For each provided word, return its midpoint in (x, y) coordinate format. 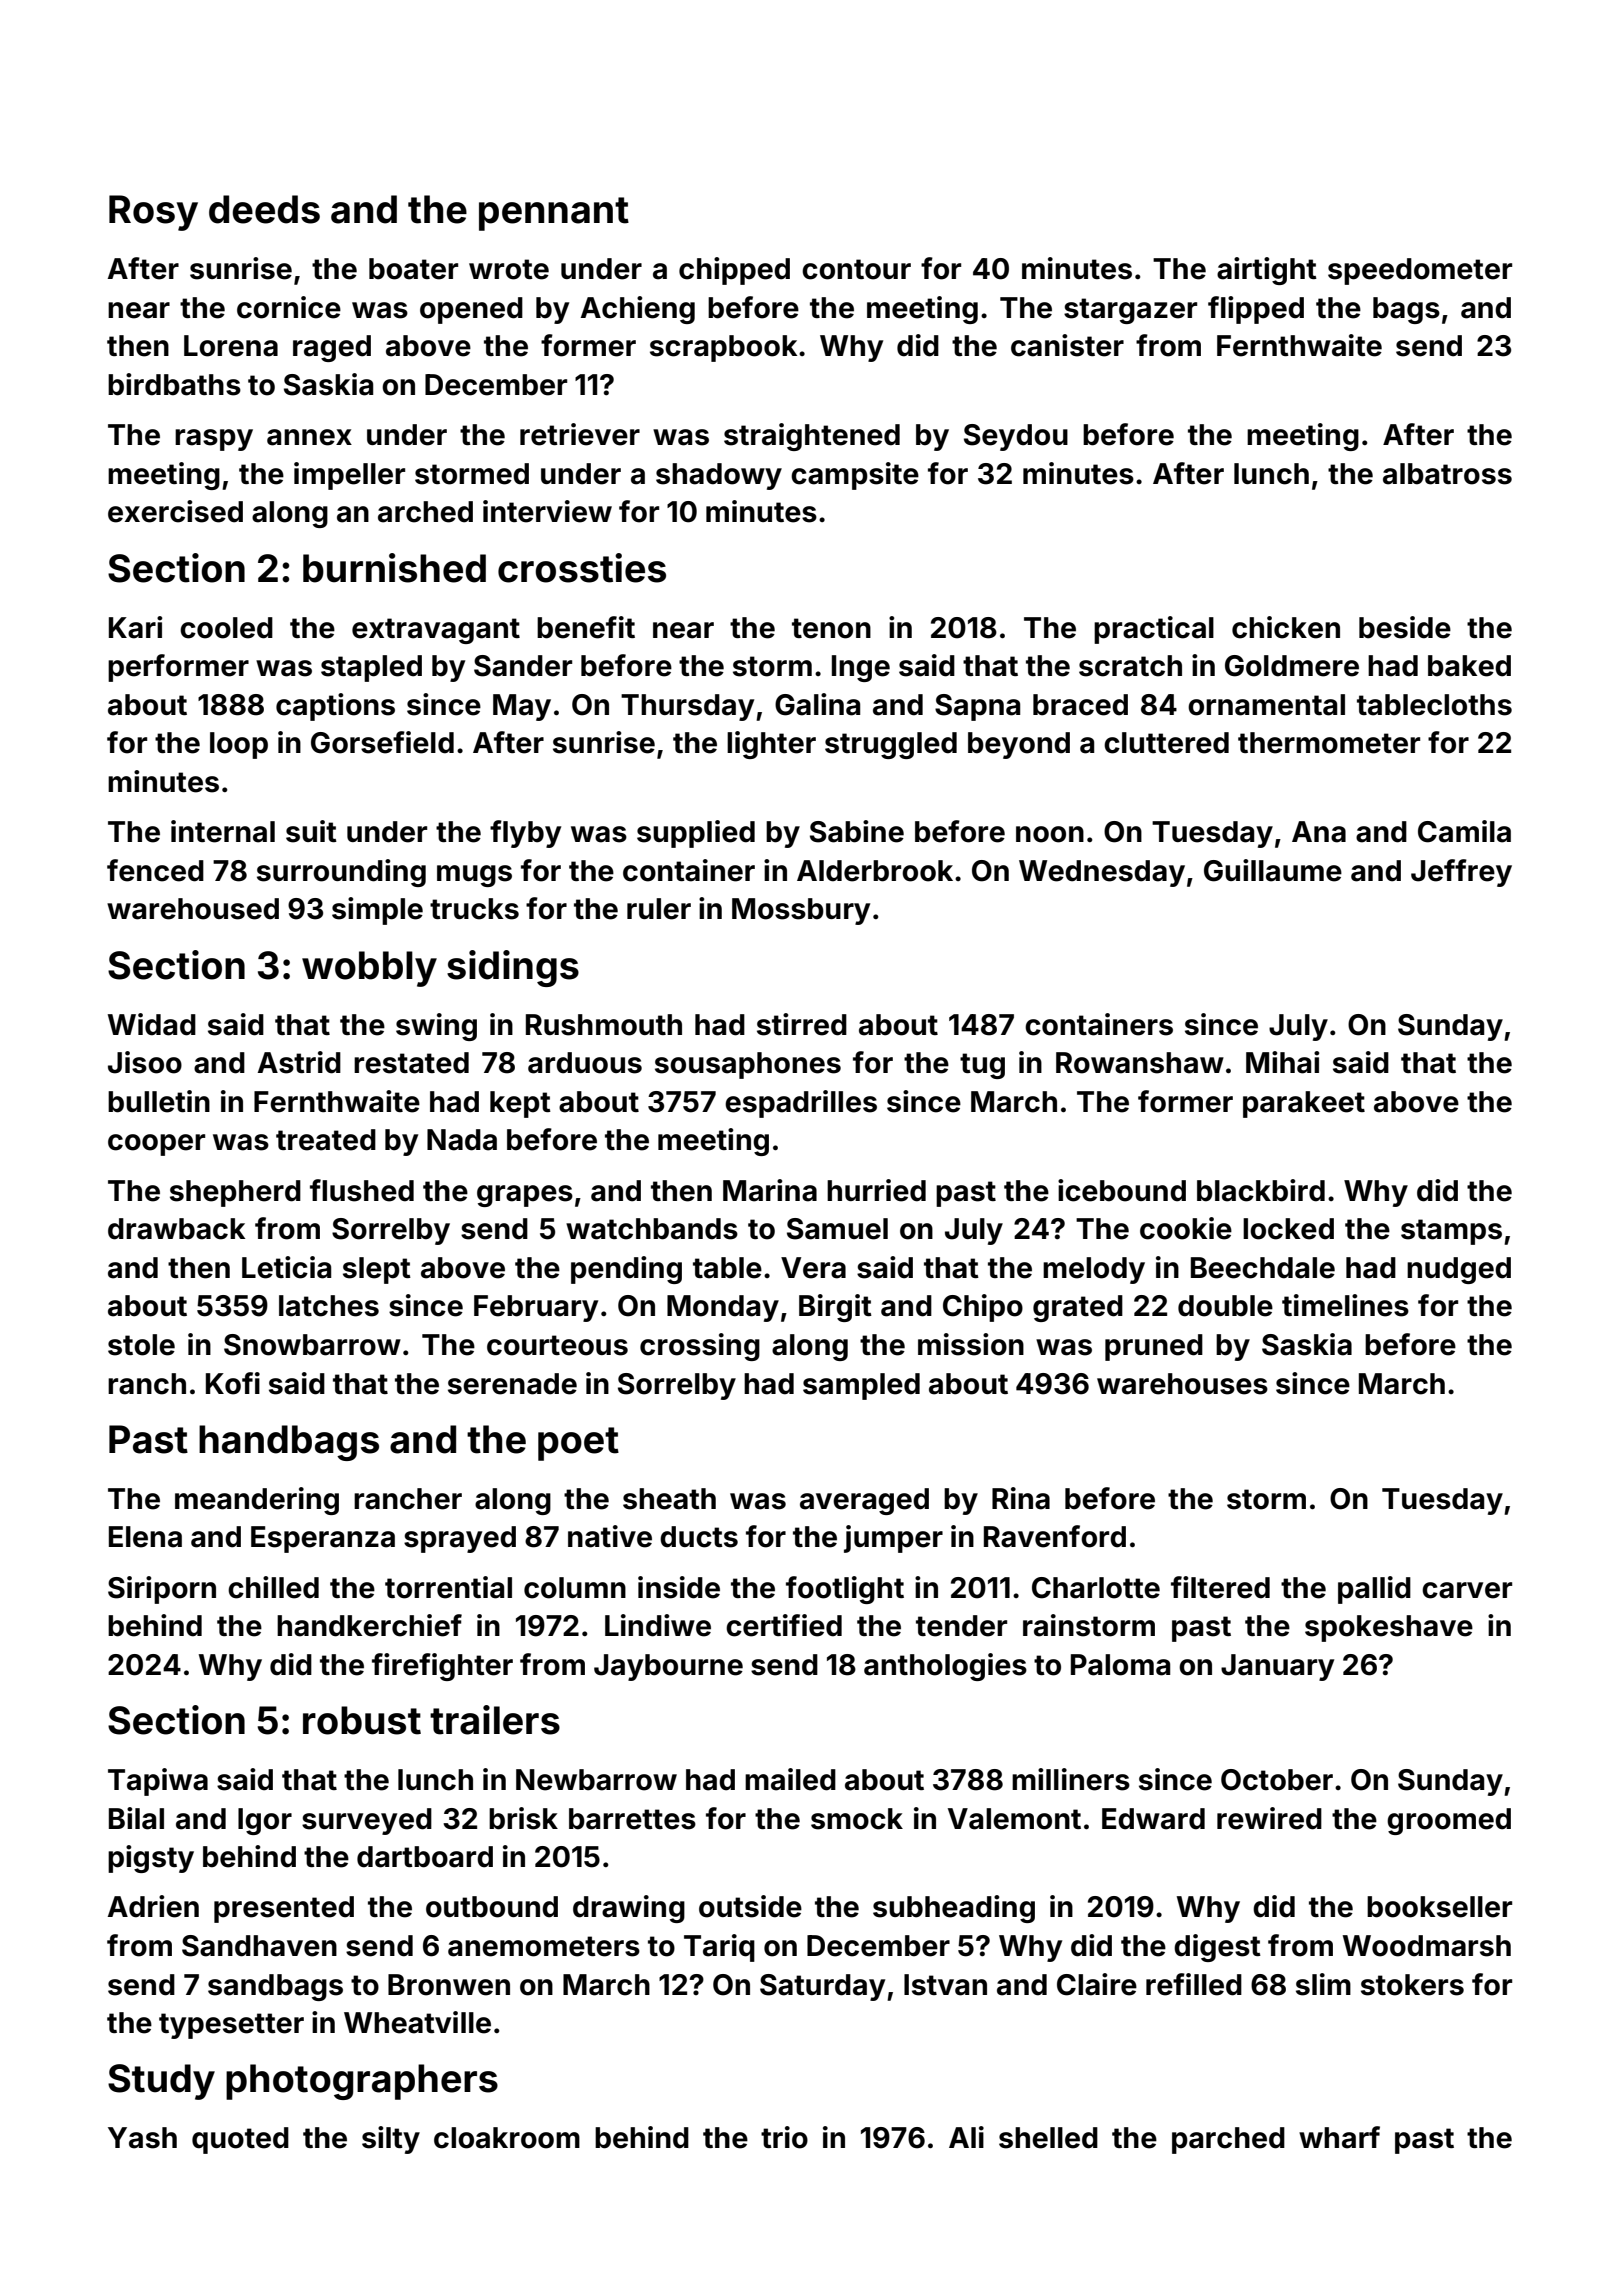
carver (1467, 1590)
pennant (554, 214)
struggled (891, 745)
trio (784, 2137)
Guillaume (1273, 870)
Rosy (153, 213)
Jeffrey (1461, 873)
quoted (240, 2140)
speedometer (1420, 271)
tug (982, 1066)
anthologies (945, 1667)
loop (239, 745)
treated (326, 1140)
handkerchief (369, 1625)
